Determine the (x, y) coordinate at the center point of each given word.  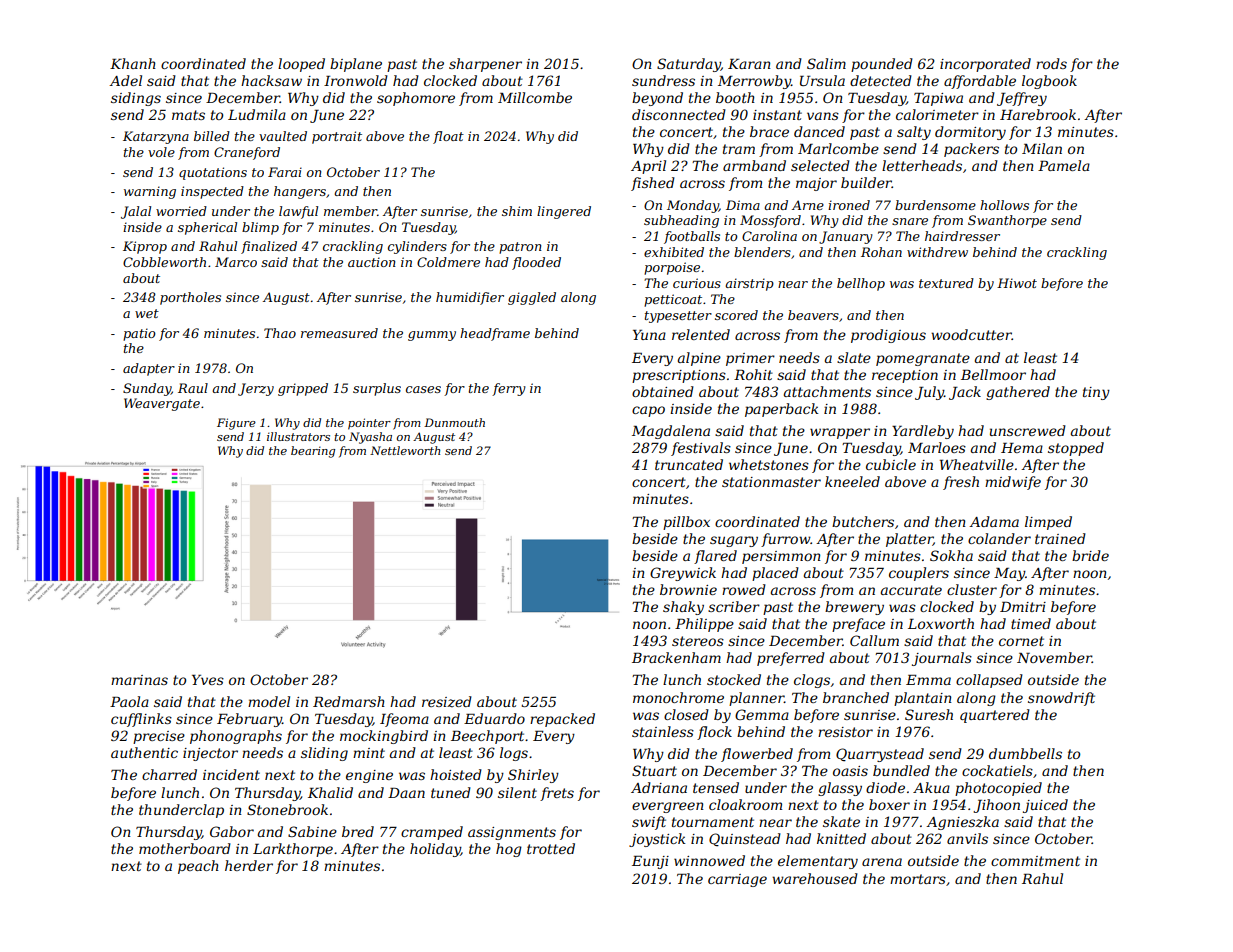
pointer (369, 424)
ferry (509, 389)
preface (858, 625)
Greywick (683, 574)
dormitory (970, 133)
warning (150, 192)
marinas (139, 680)
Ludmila (257, 114)
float (448, 137)
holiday (435, 850)
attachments (827, 391)
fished (653, 184)
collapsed (989, 681)
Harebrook (1038, 114)
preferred (791, 659)
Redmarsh (349, 701)
